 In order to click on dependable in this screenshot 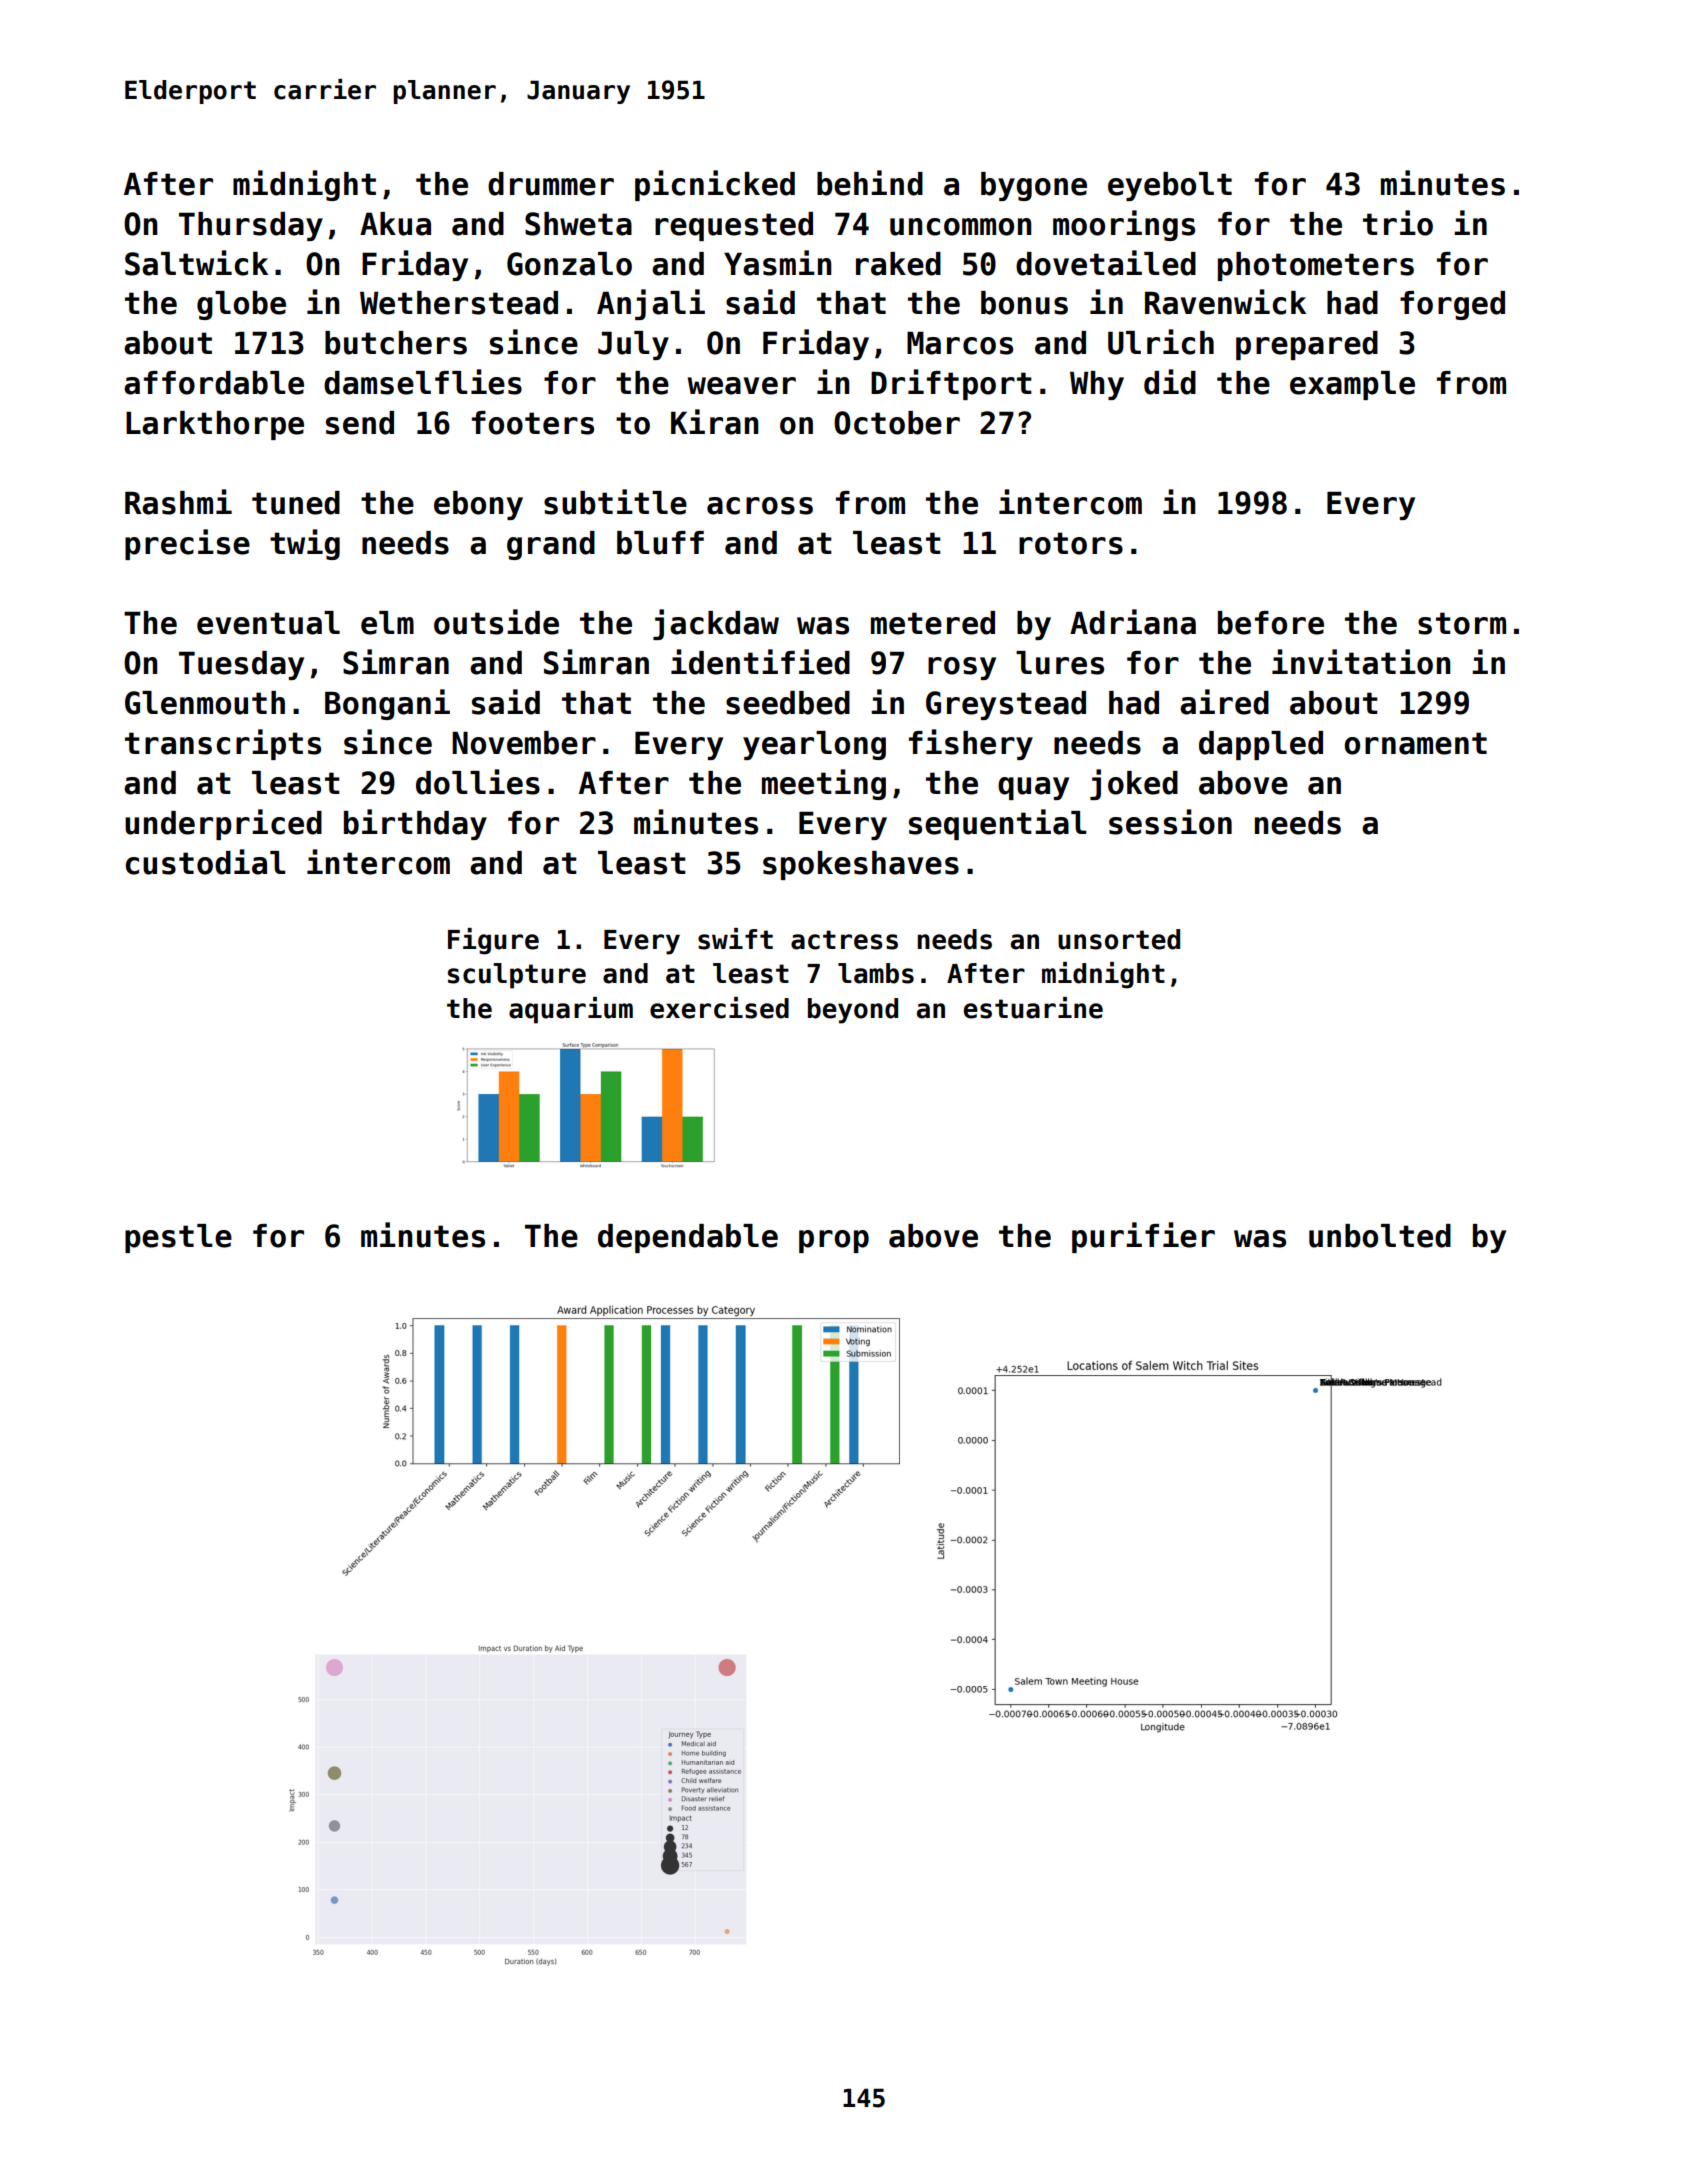, I will do `click(688, 1238)`.
